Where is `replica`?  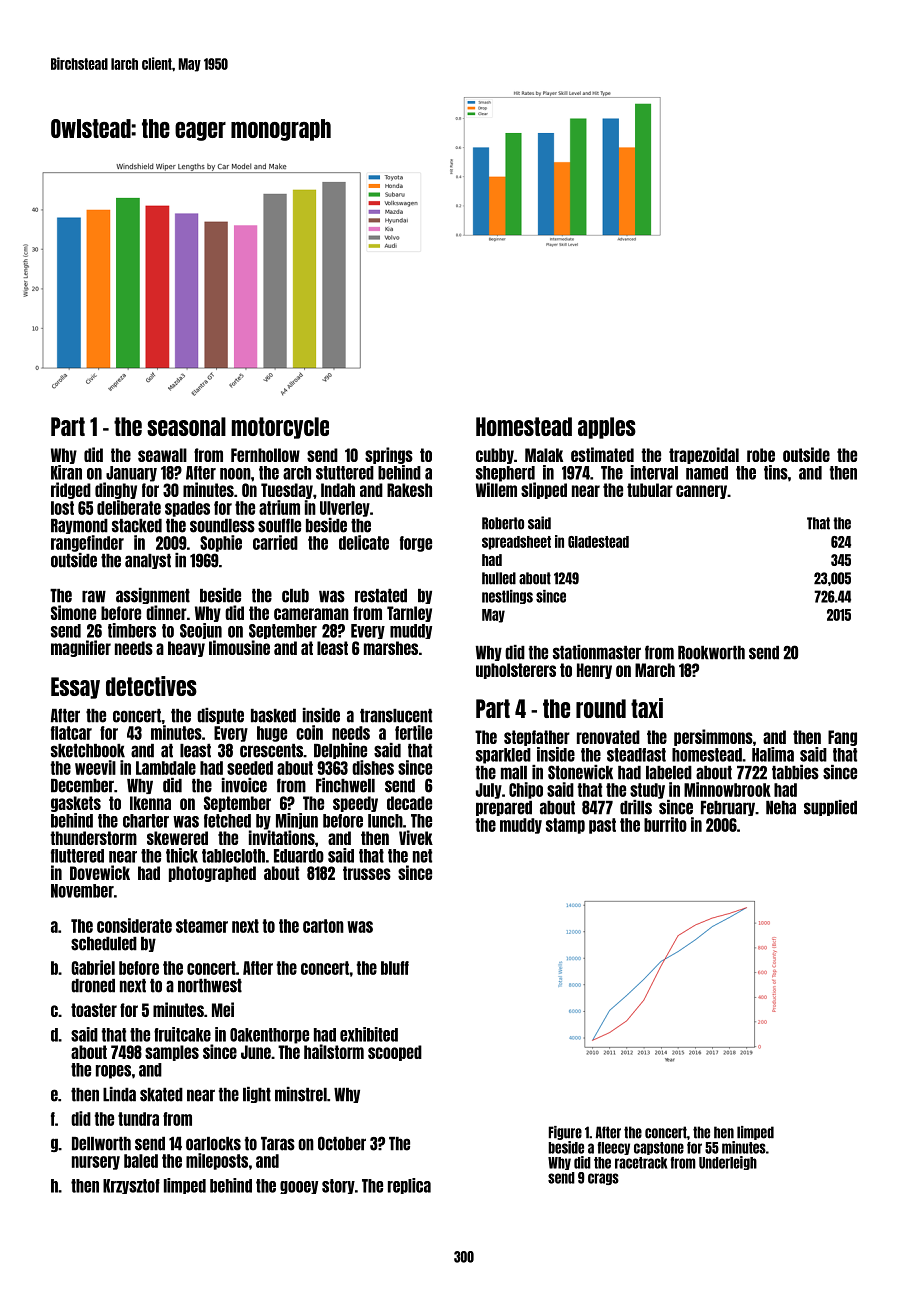
replica is located at coordinates (409, 1186).
